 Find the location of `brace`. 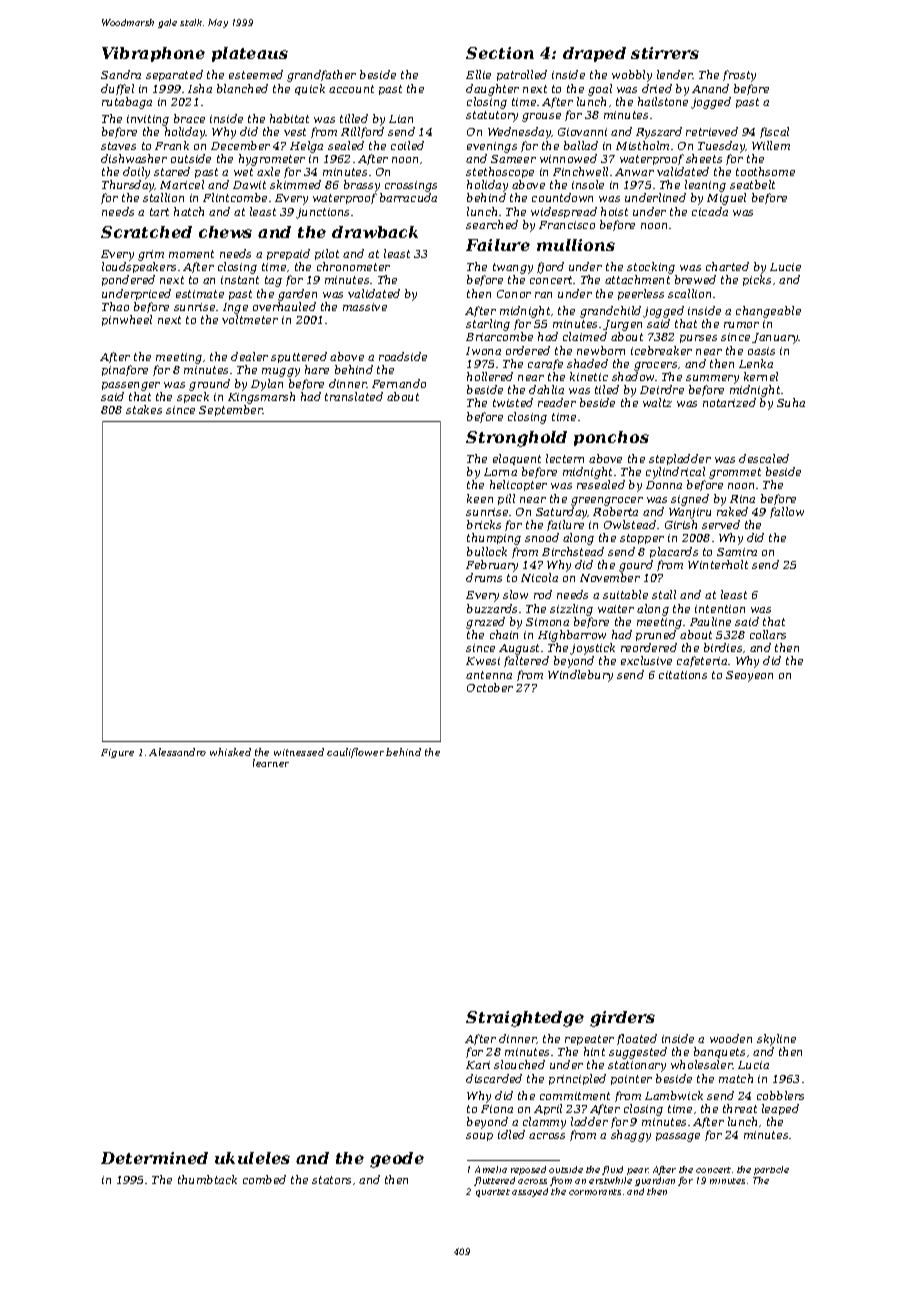

brace is located at coordinates (189, 118).
